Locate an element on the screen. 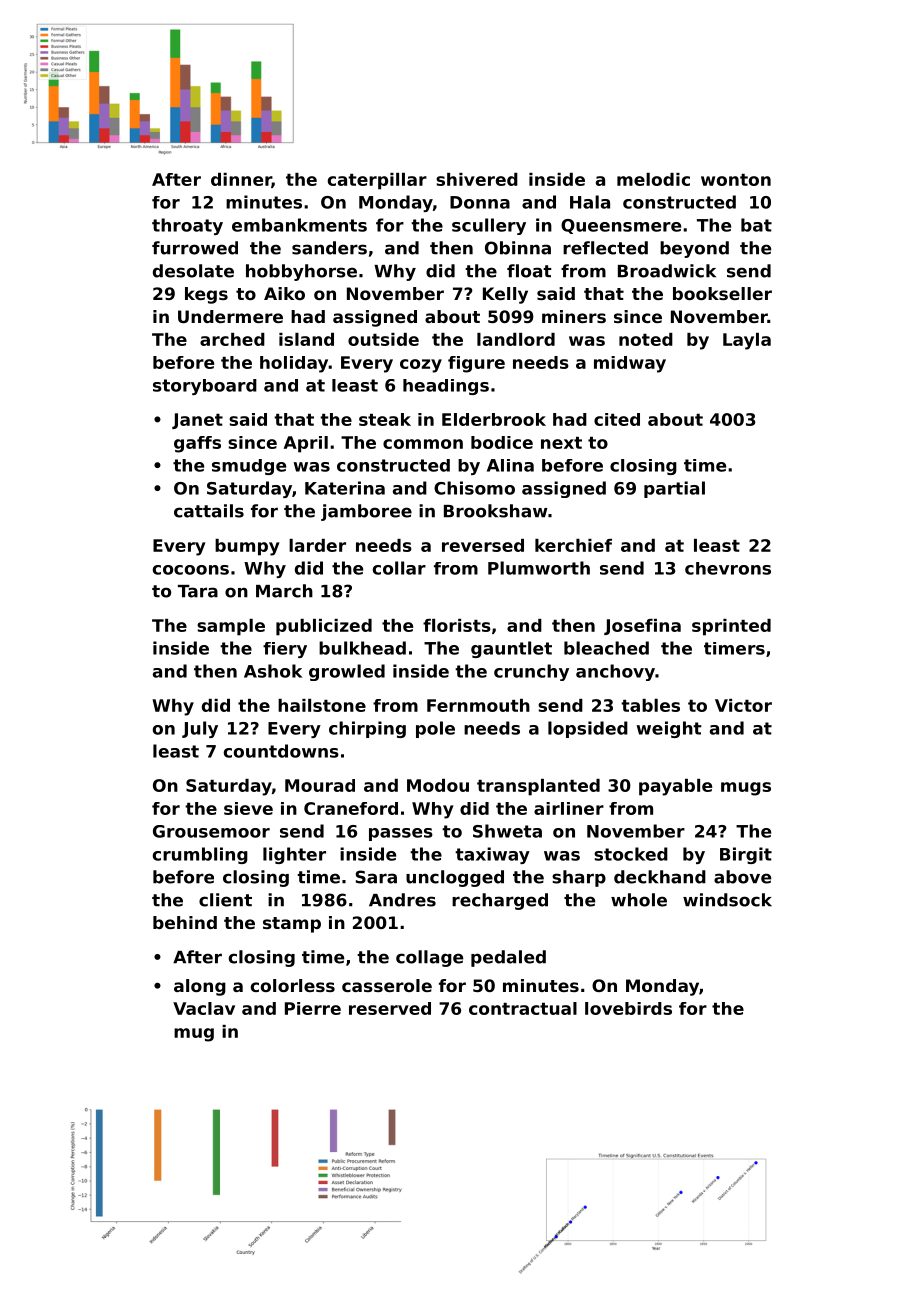  Pierre is located at coordinates (313, 1008).
